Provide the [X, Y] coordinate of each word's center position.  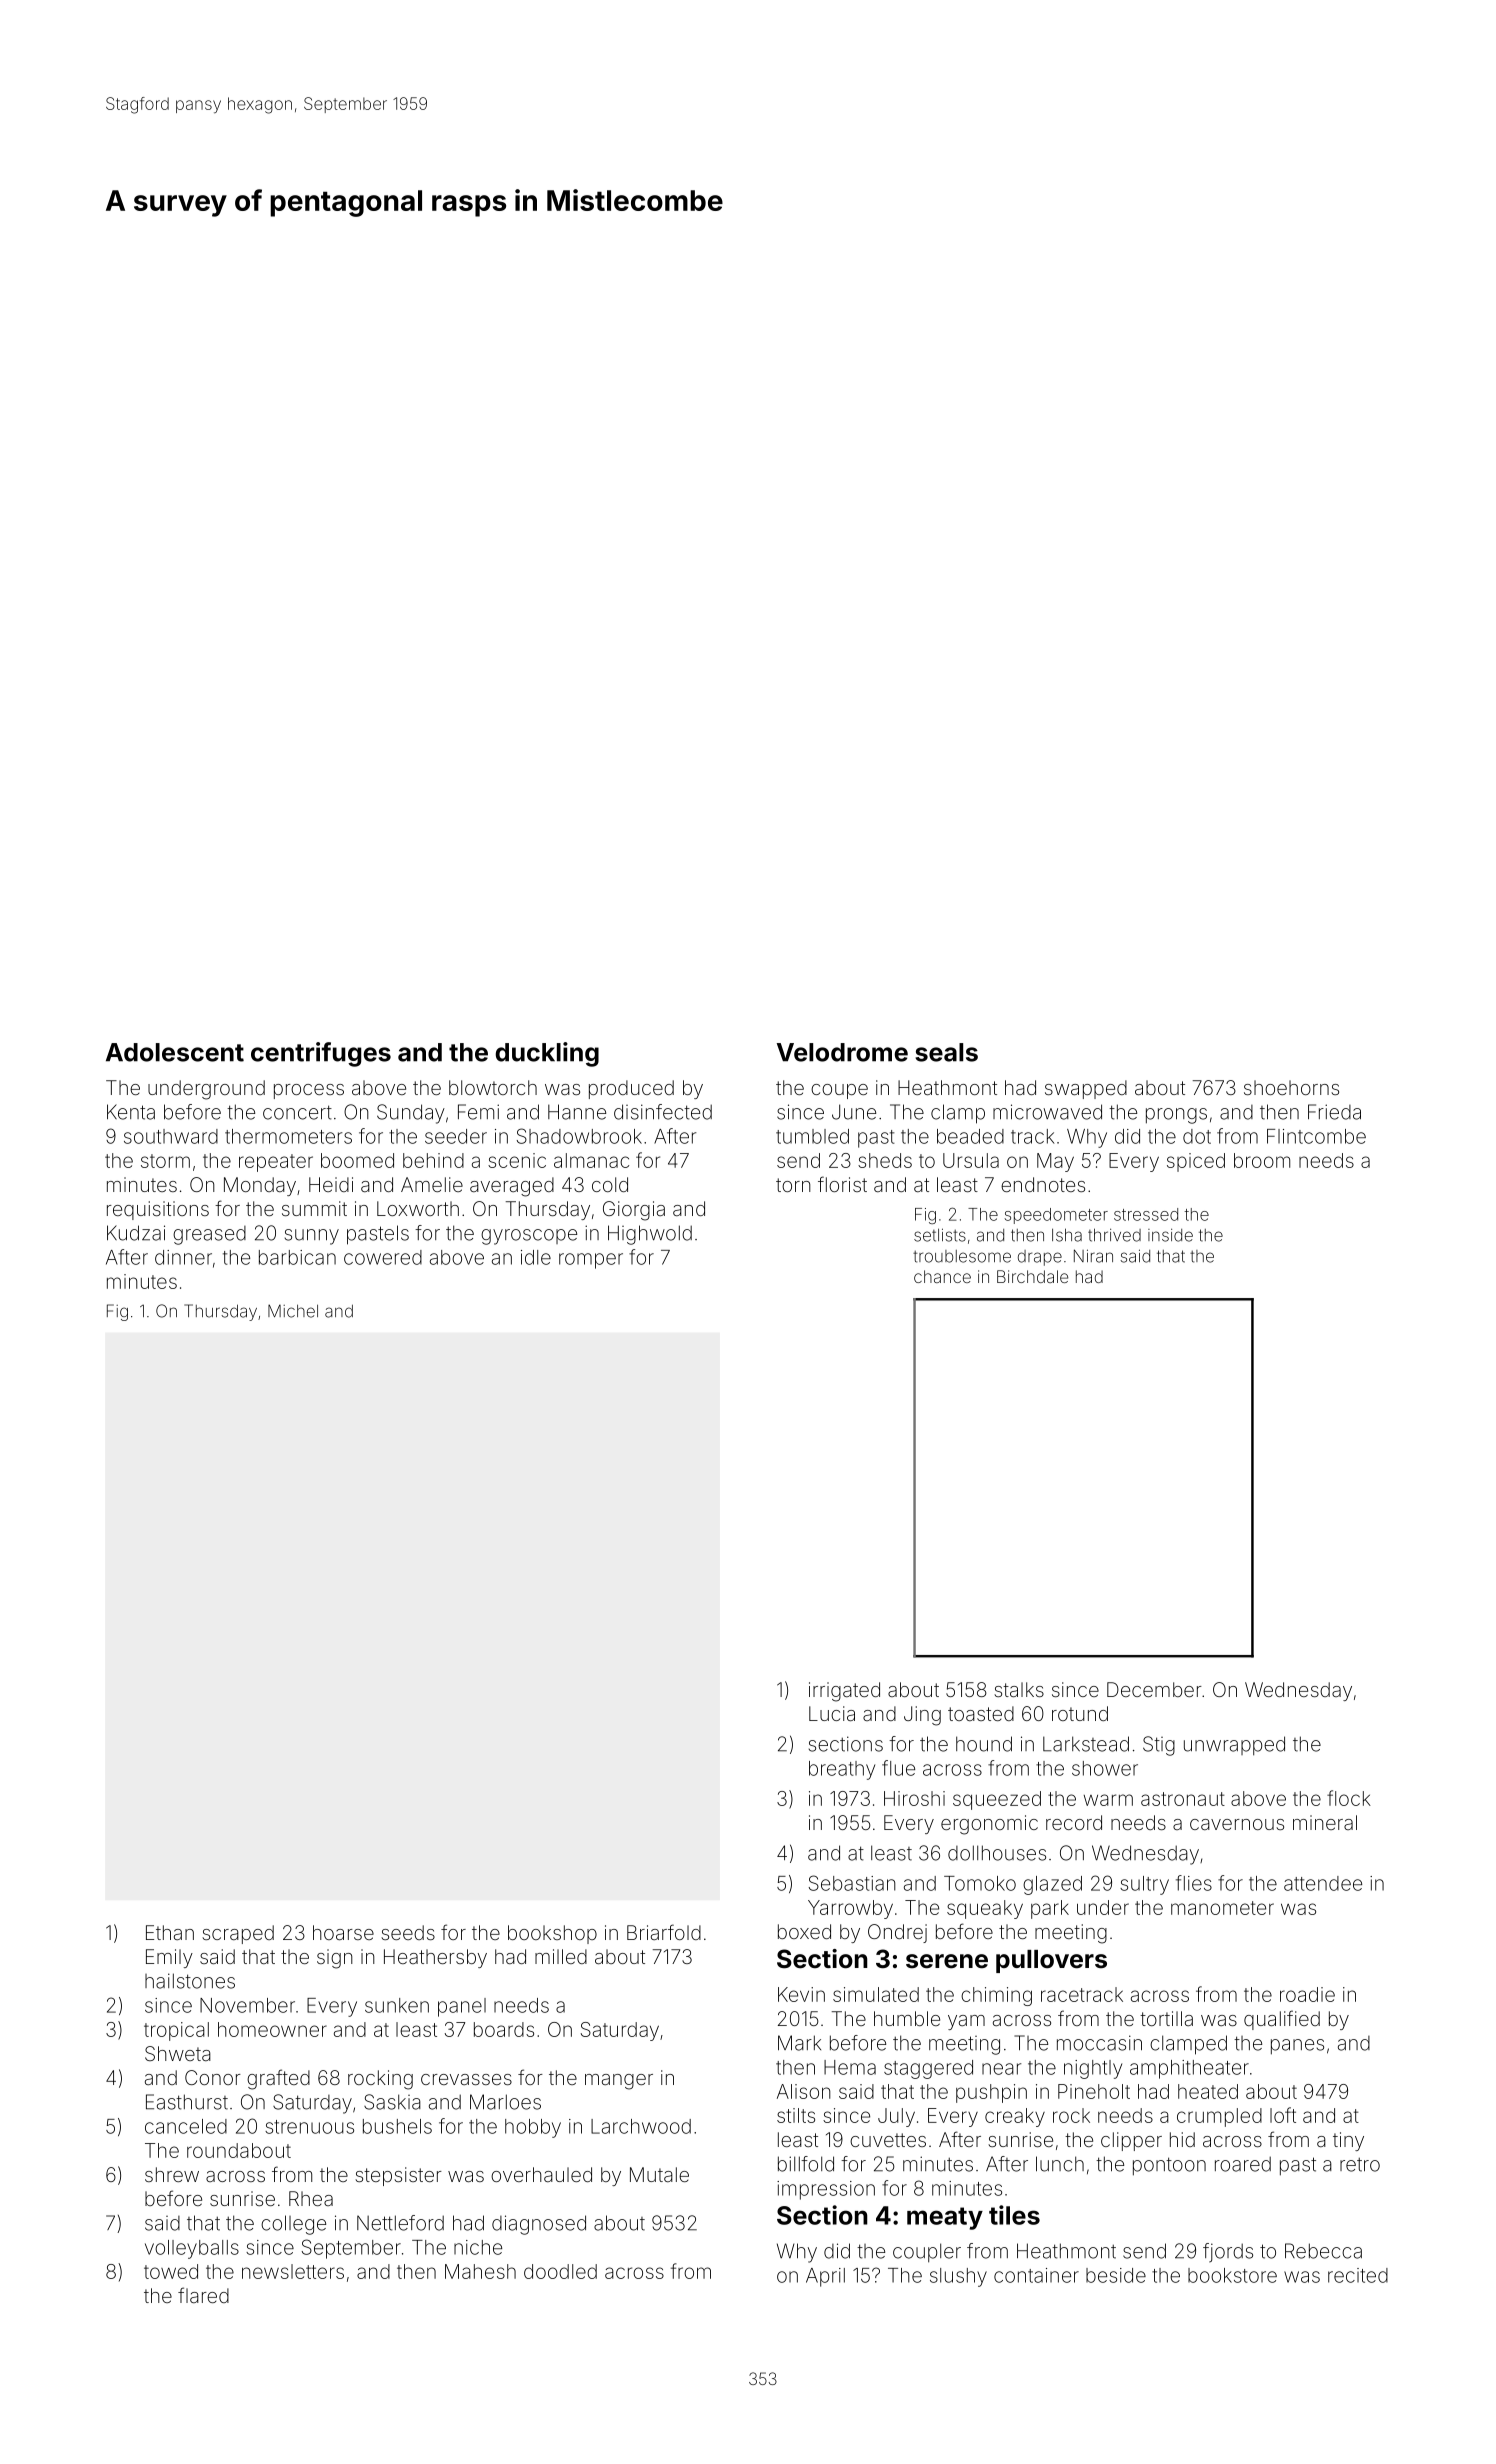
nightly [1093, 2069]
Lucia [832, 1713]
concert [297, 1112]
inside [1170, 1235]
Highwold [650, 1235]
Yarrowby [850, 1909]
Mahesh [480, 2271]
